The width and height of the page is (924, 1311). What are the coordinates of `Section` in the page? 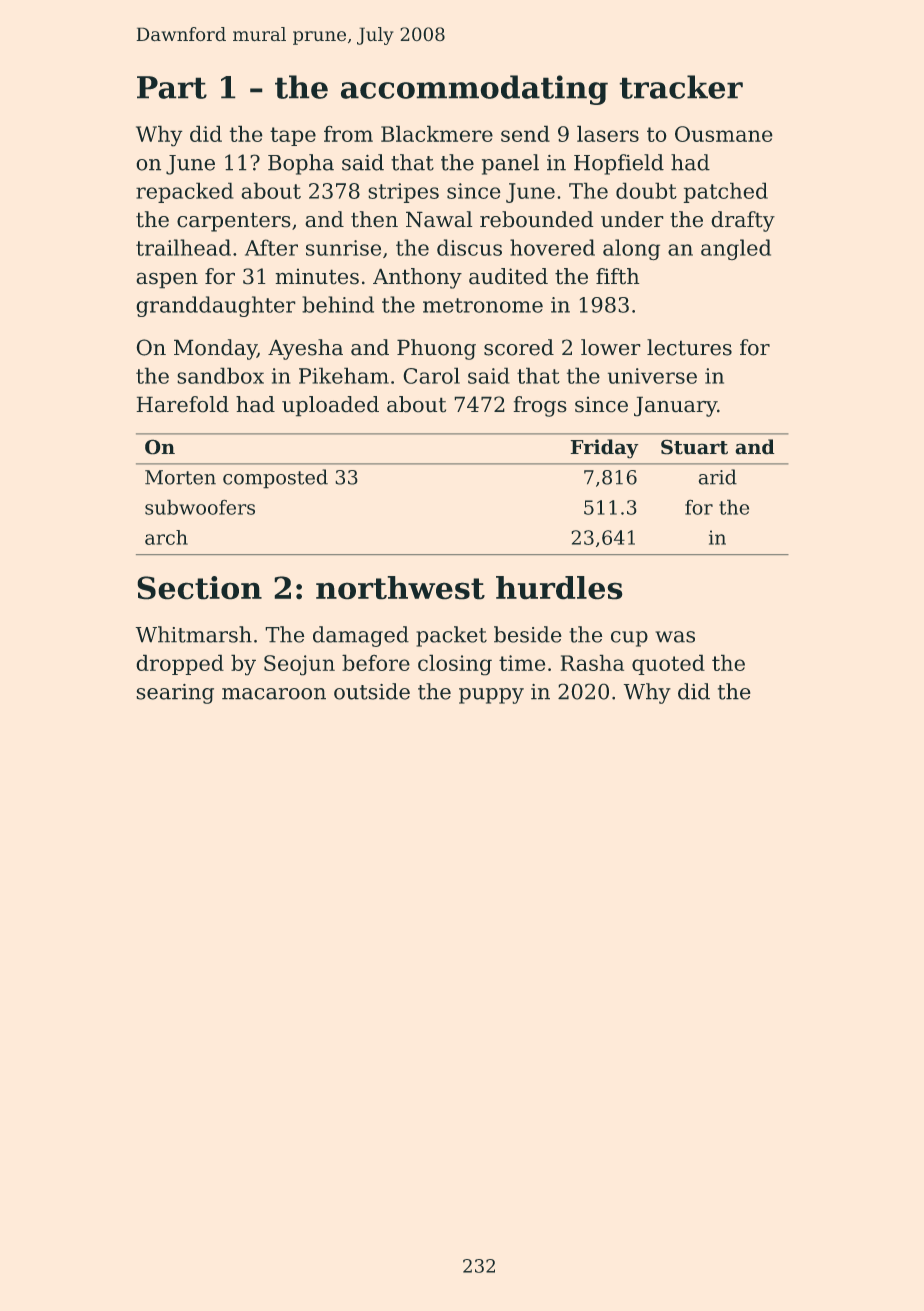 It's located at (200, 587).
